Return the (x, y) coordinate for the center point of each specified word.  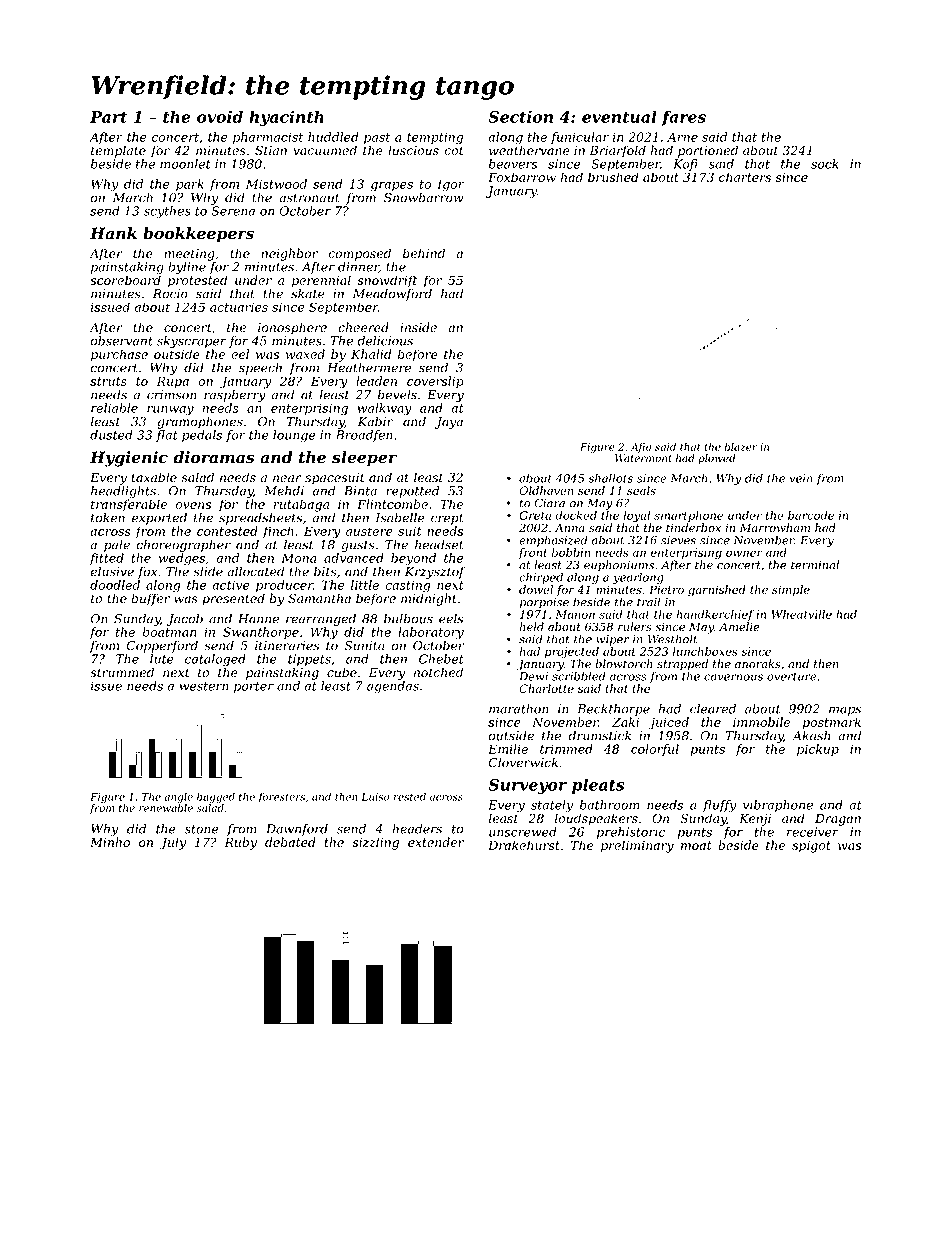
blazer (741, 447)
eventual (619, 116)
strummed (122, 672)
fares (684, 118)
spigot (811, 847)
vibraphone (778, 806)
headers (417, 829)
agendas (393, 687)
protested (197, 281)
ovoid (220, 116)
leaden (376, 381)
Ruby (240, 843)
